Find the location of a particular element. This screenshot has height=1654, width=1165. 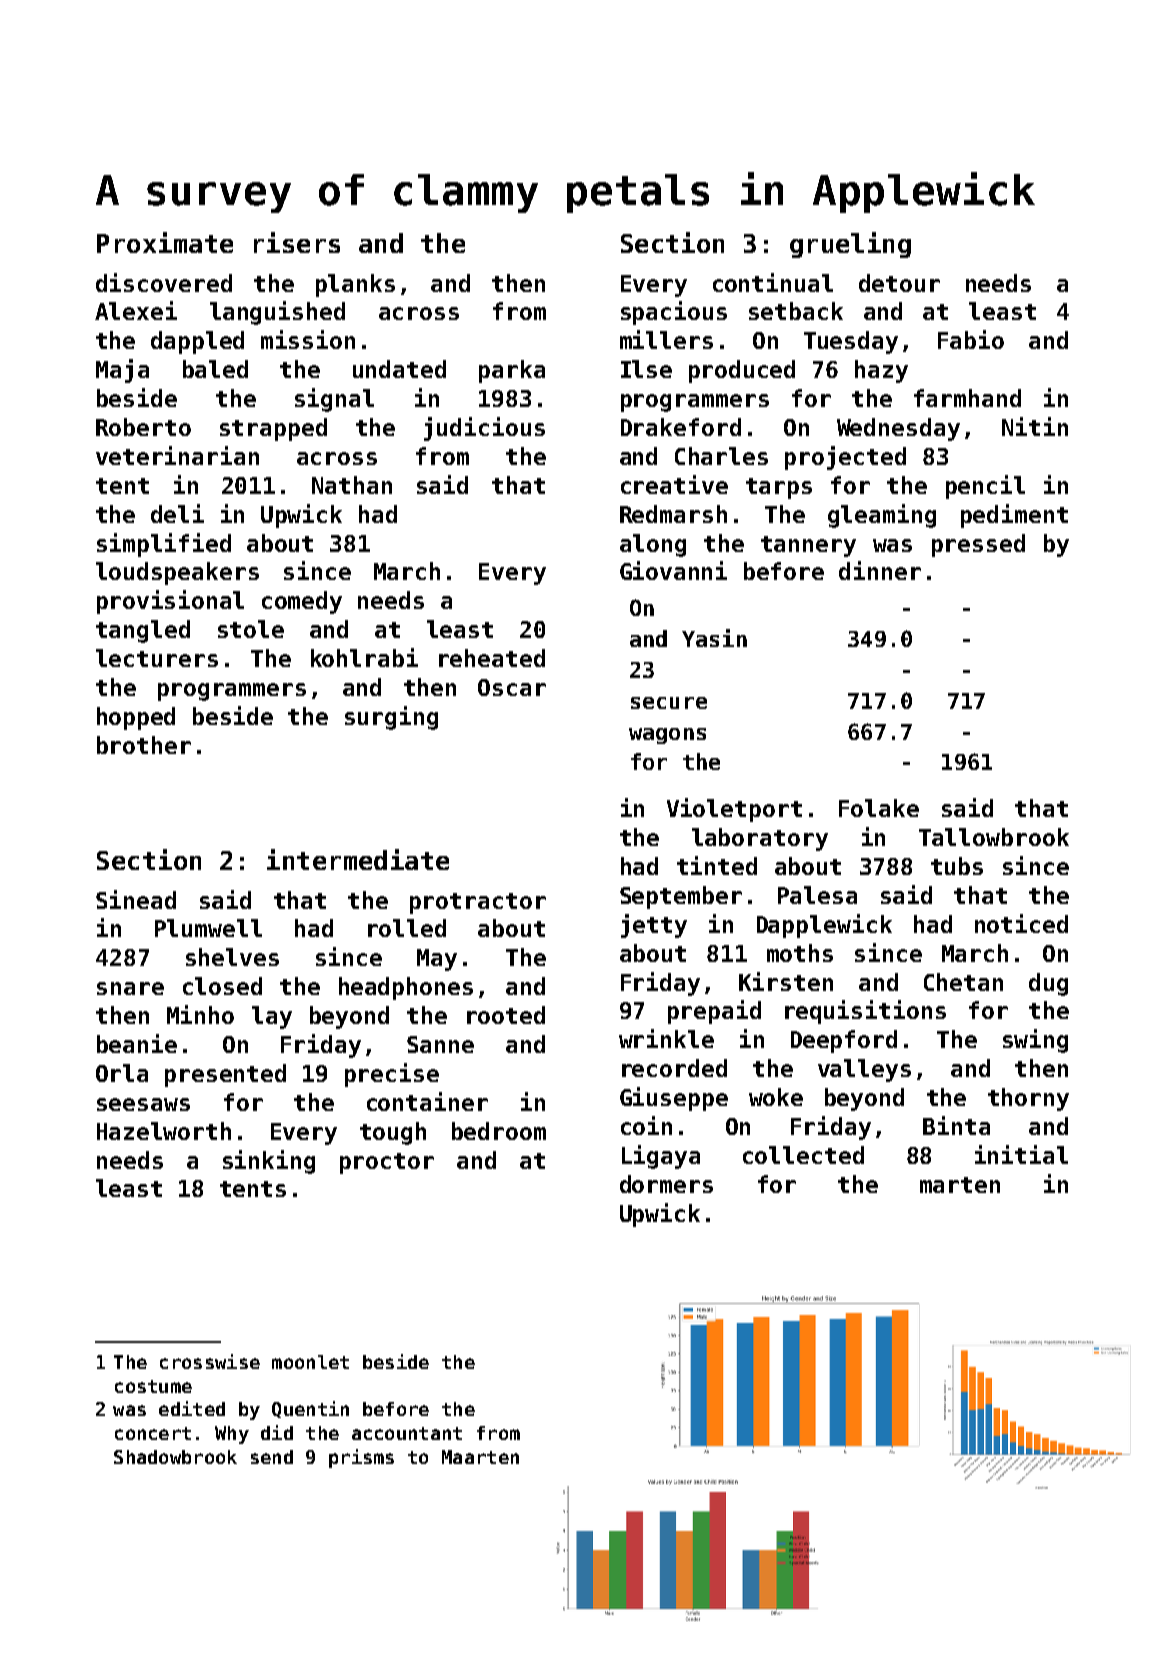

Sinead is located at coordinates (136, 899).
